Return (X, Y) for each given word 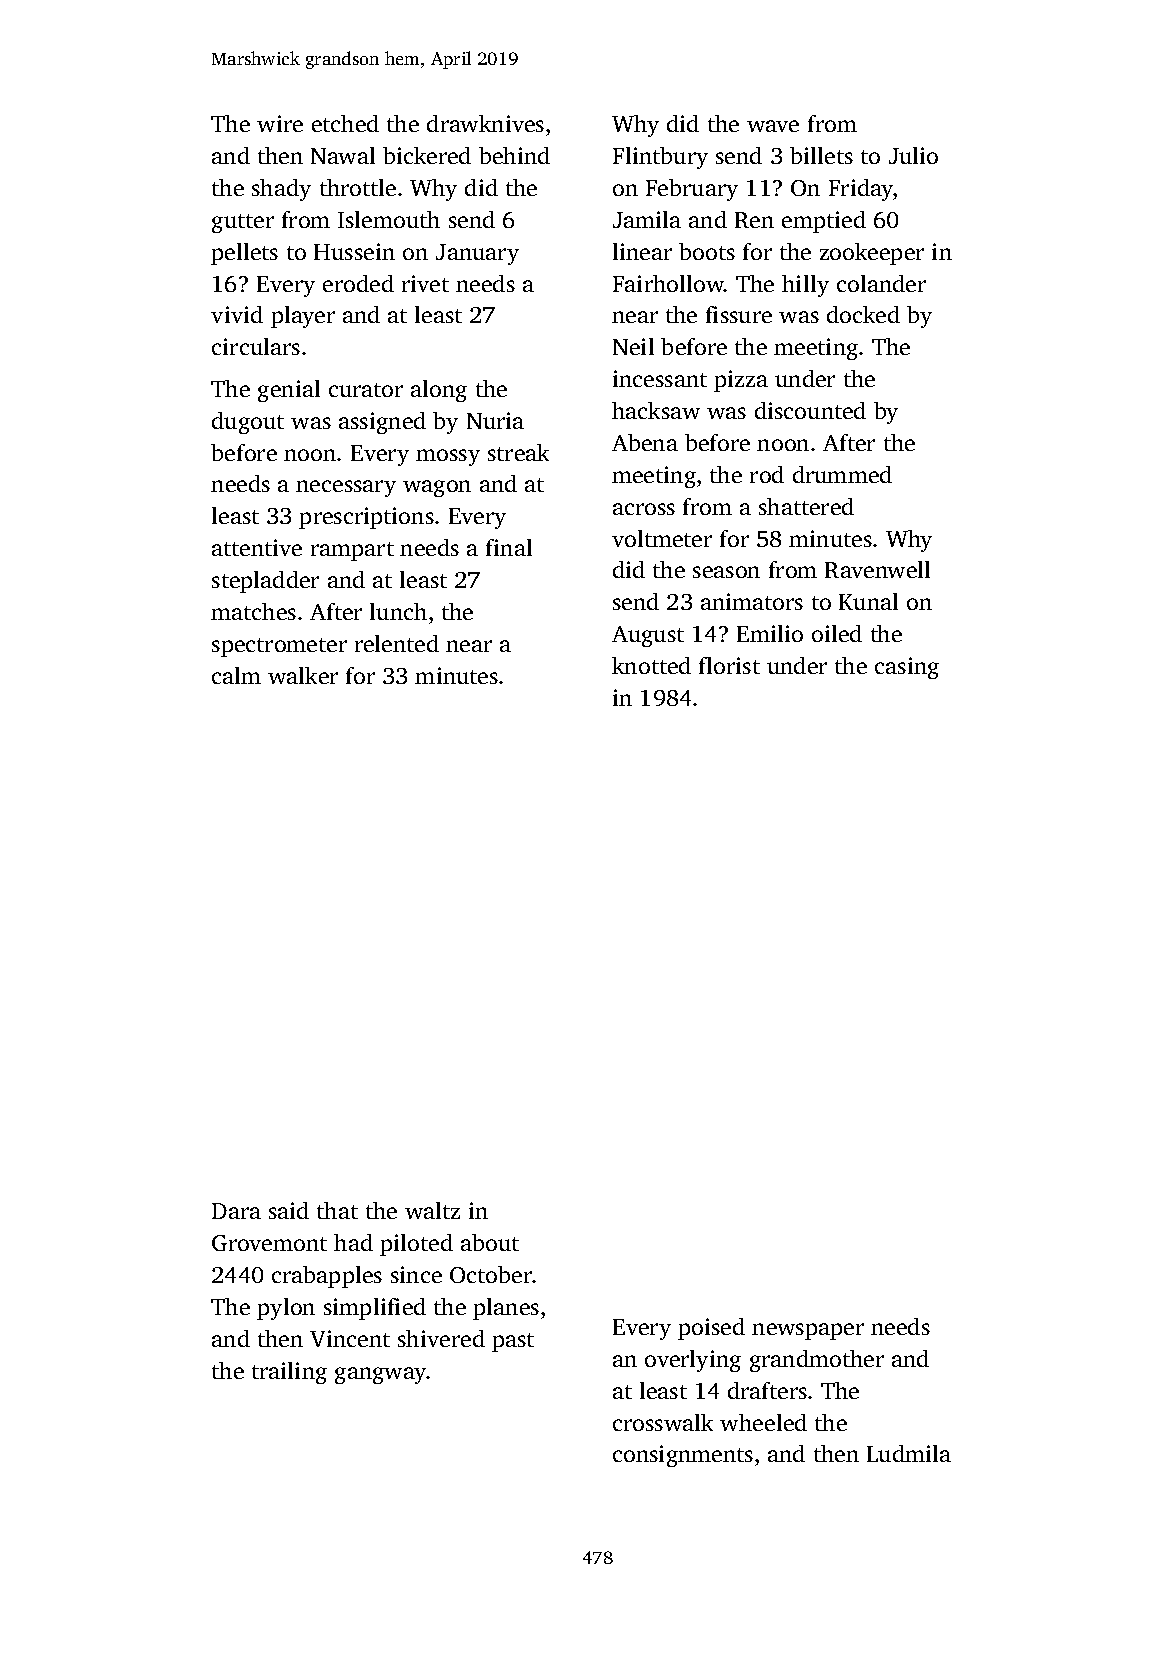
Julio (913, 155)
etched (345, 123)
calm (236, 675)
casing (907, 668)
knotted (651, 665)
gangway (381, 1375)
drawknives (485, 123)
